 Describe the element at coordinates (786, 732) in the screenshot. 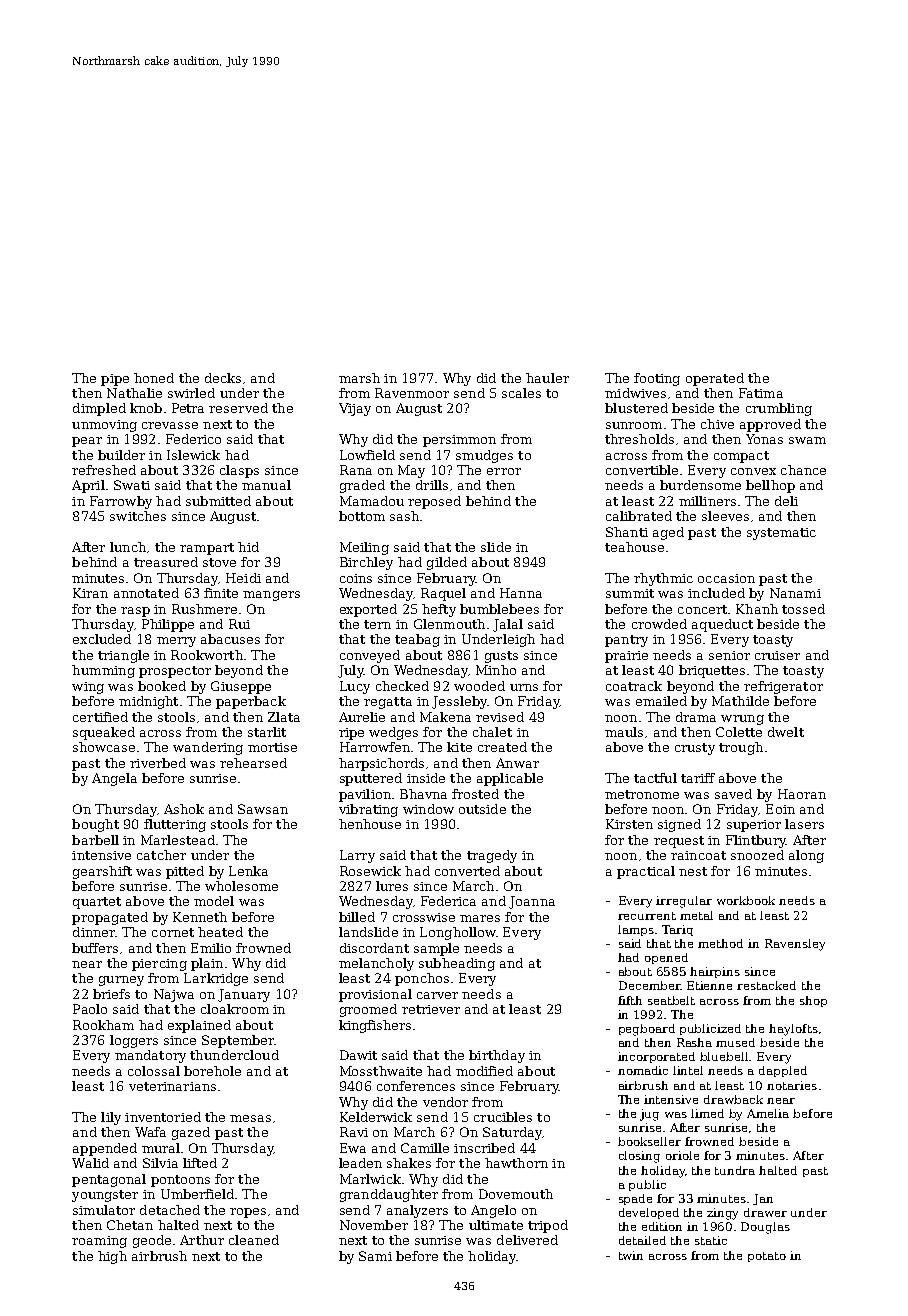

I see `dwelt` at that location.
